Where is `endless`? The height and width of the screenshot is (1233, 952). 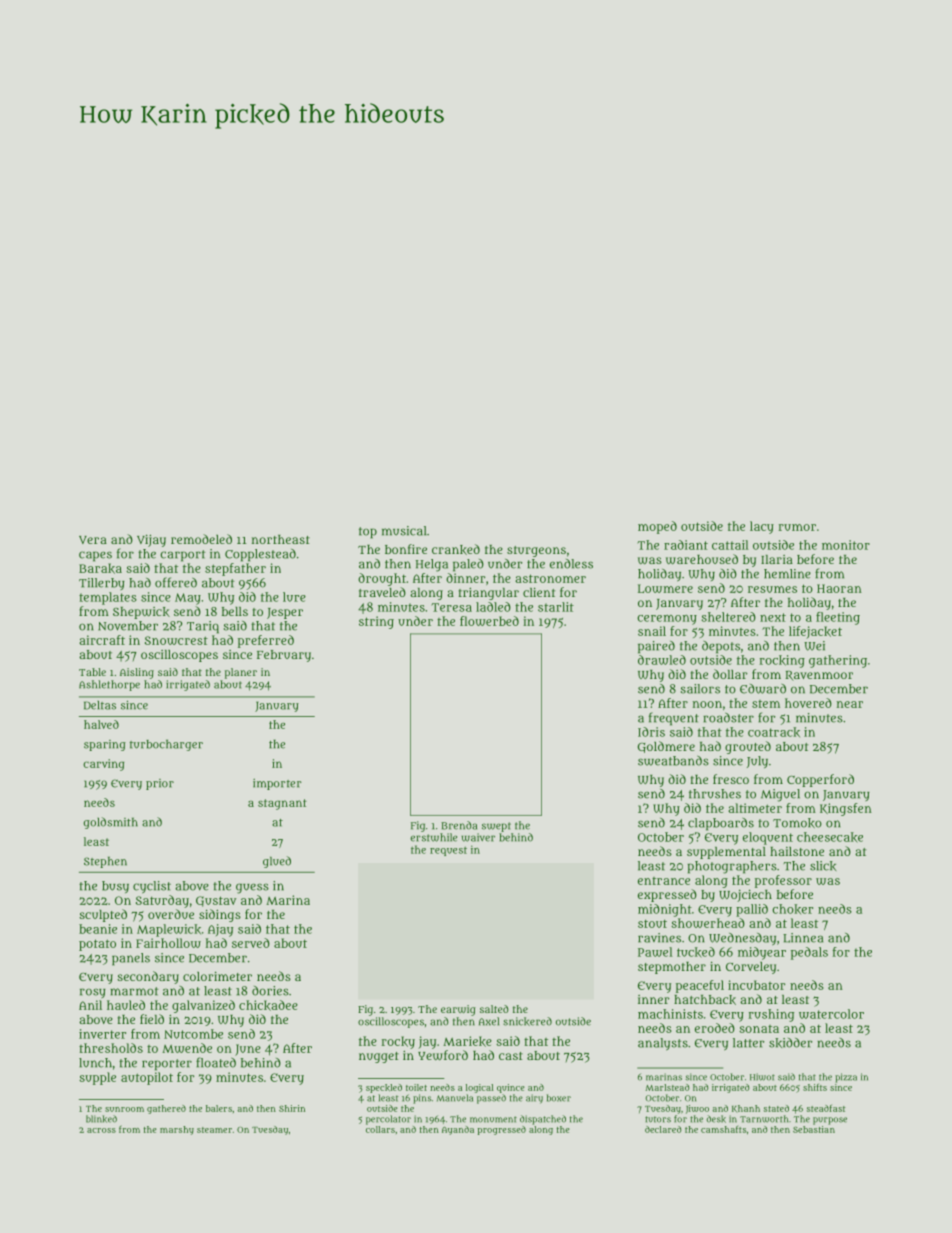 endless is located at coordinates (571, 564).
